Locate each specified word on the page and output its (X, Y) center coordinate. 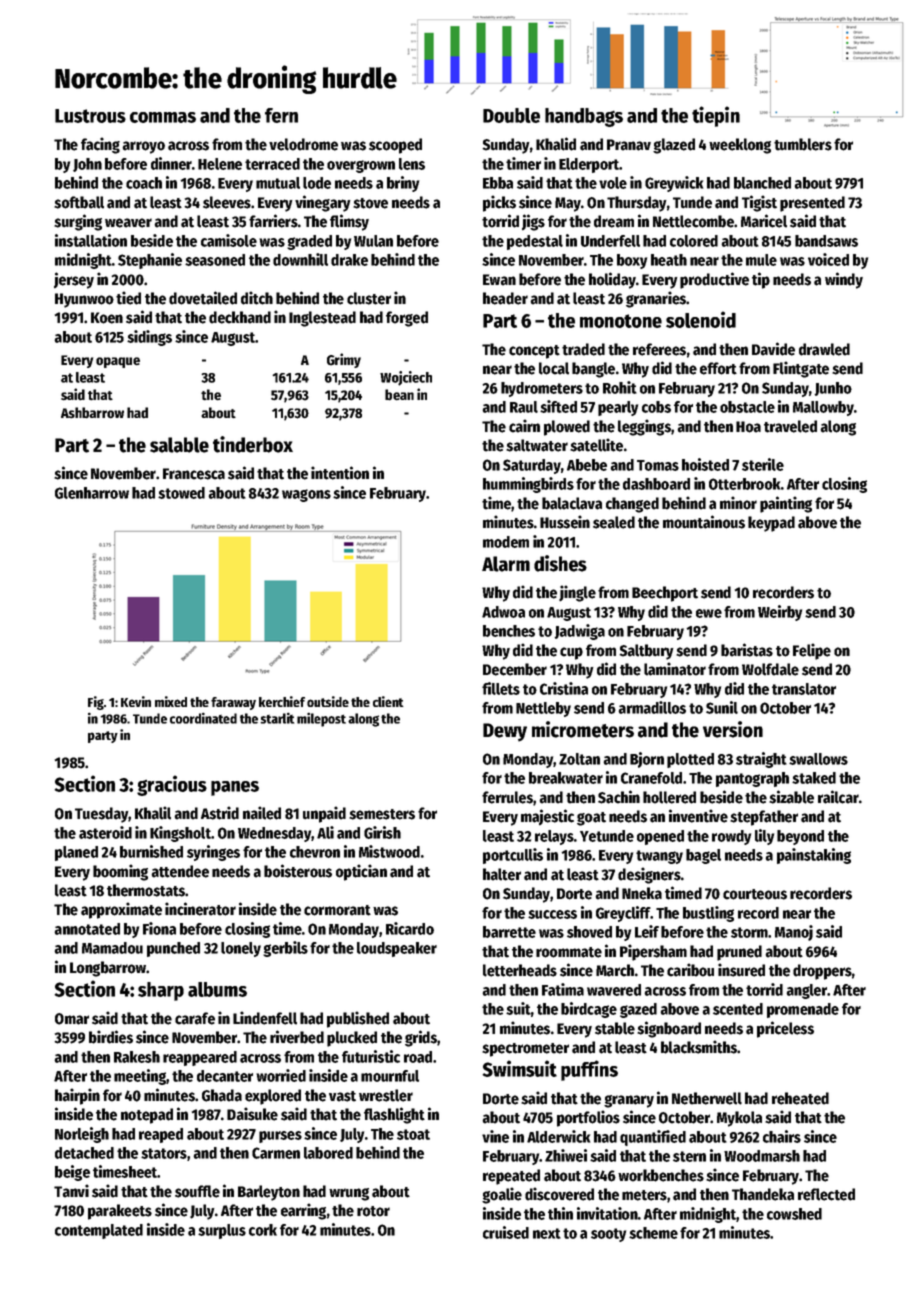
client (388, 701)
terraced (272, 164)
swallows (818, 759)
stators (164, 1153)
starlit (277, 718)
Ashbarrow (92, 412)
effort (718, 368)
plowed (567, 428)
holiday (612, 280)
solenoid (701, 319)
